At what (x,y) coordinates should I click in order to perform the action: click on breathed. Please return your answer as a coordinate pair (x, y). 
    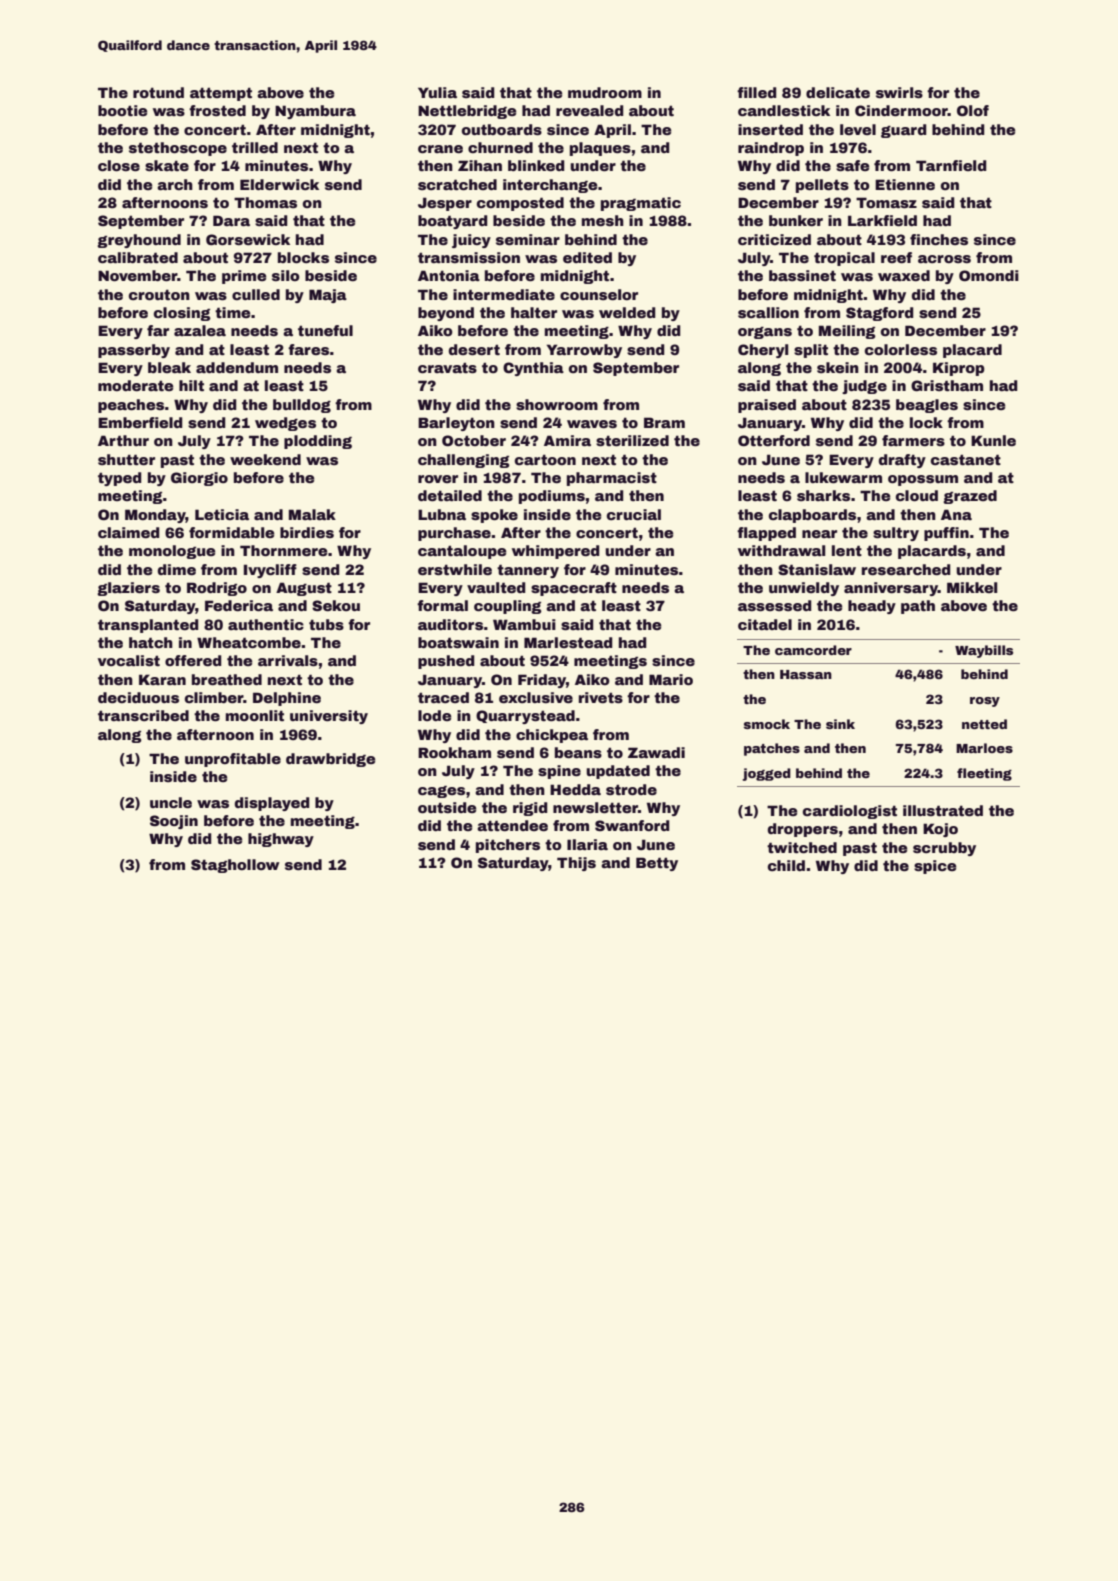
    Looking at the image, I should click on (227, 679).
